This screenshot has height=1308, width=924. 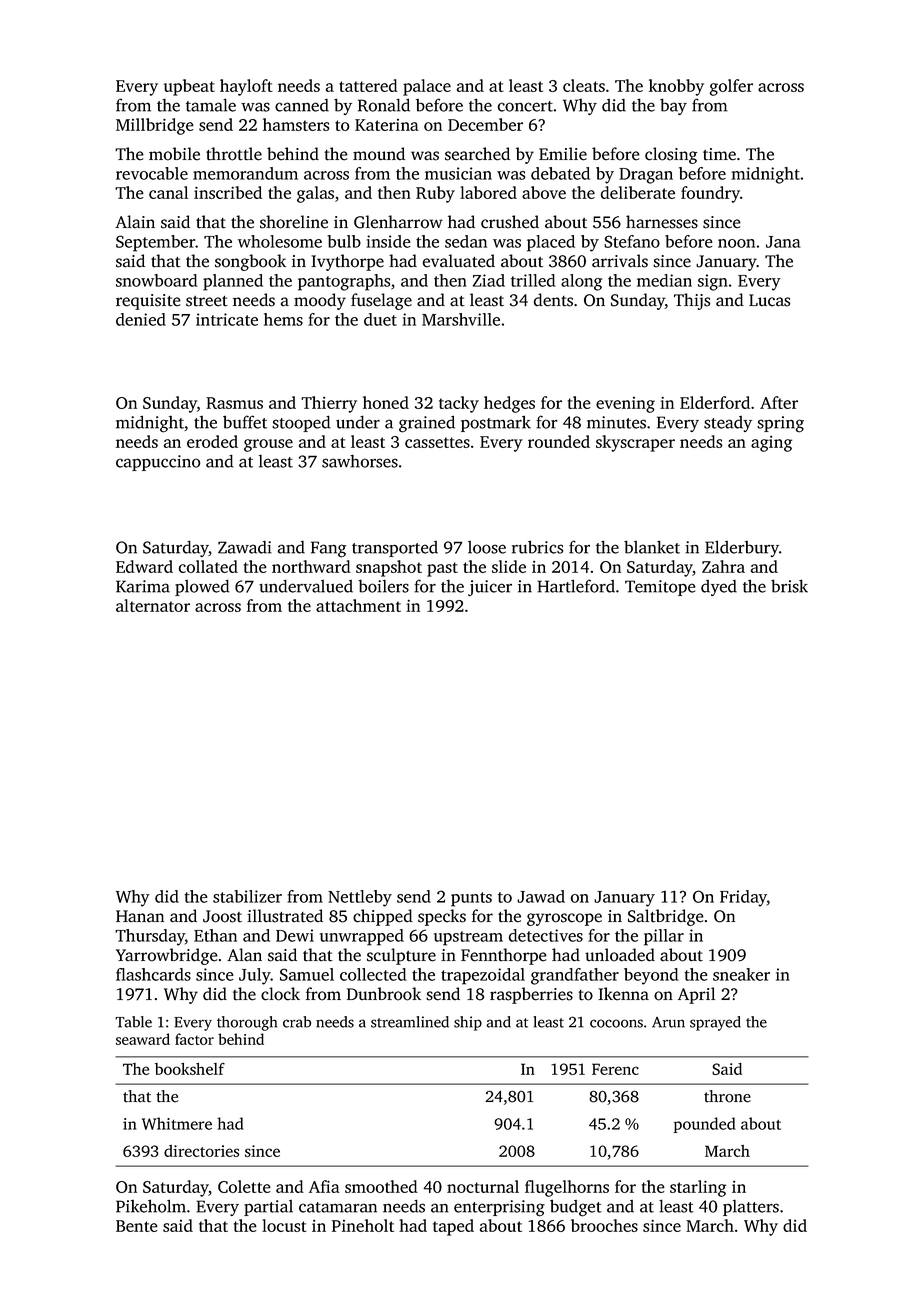 What do you see at coordinates (664, 280) in the screenshot?
I see `median` at bounding box center [664, 280].
